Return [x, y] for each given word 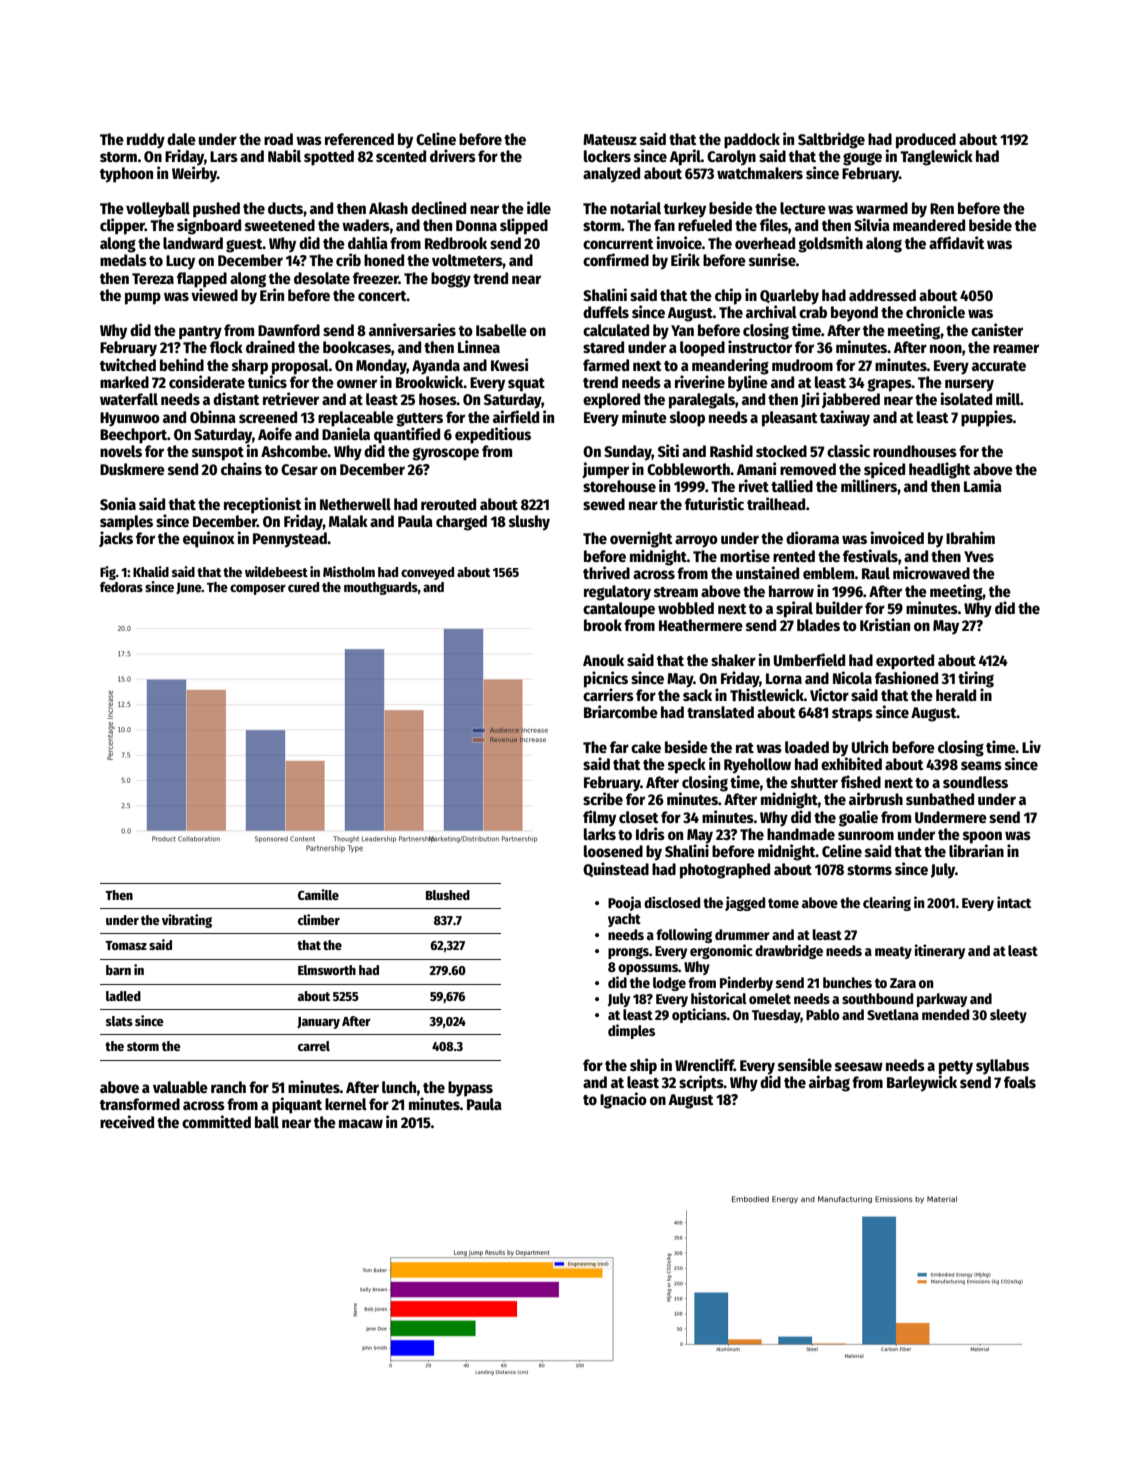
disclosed [672, 902]
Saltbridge [831, 140]
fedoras [121, 587]
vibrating [187, 921]
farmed [606, 365]
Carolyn [731, 158]
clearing [887, 903]
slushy [529, 523]
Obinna [213, 416]
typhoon [126, 175]
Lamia [983, 485]
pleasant [790, 419]
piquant [297, 1105]
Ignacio [623, 1100]
